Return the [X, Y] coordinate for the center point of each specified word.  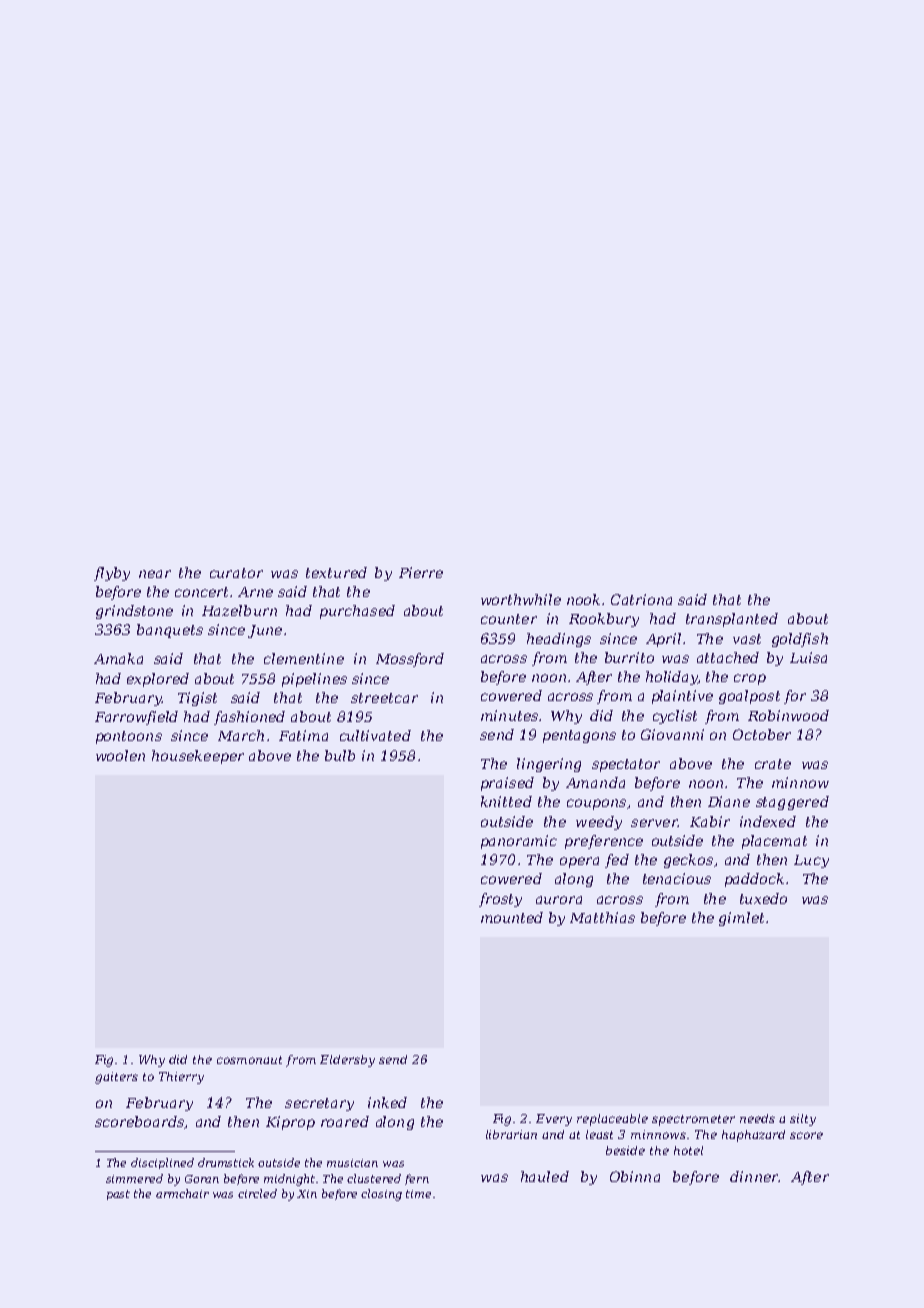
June [265, 631]
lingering [549, 765]
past [118, 1195]
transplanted [732, 620]
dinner [754, 1176]
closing [381, 1195]
